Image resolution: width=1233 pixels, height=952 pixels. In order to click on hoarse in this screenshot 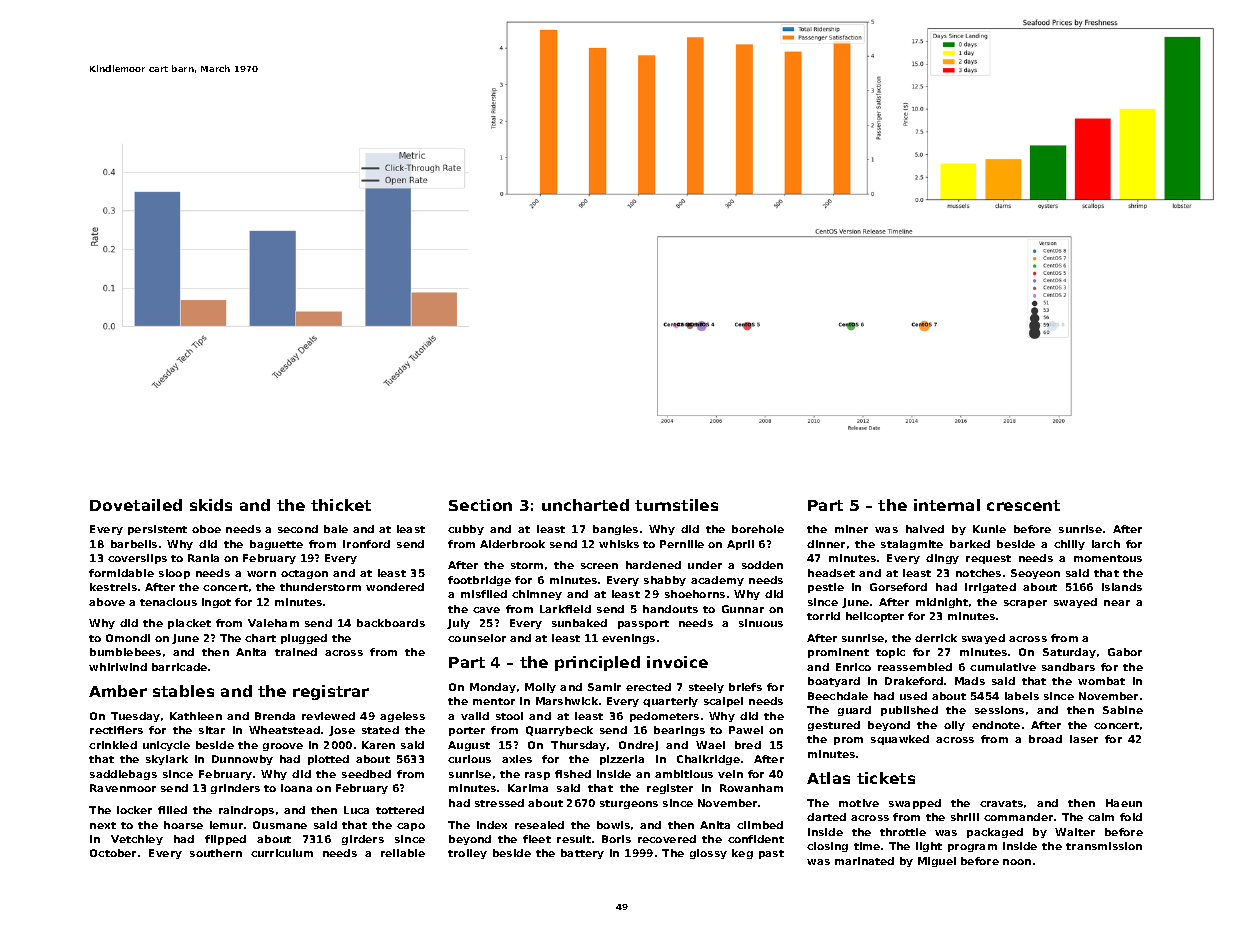, I will do `click(183, 825)`.
